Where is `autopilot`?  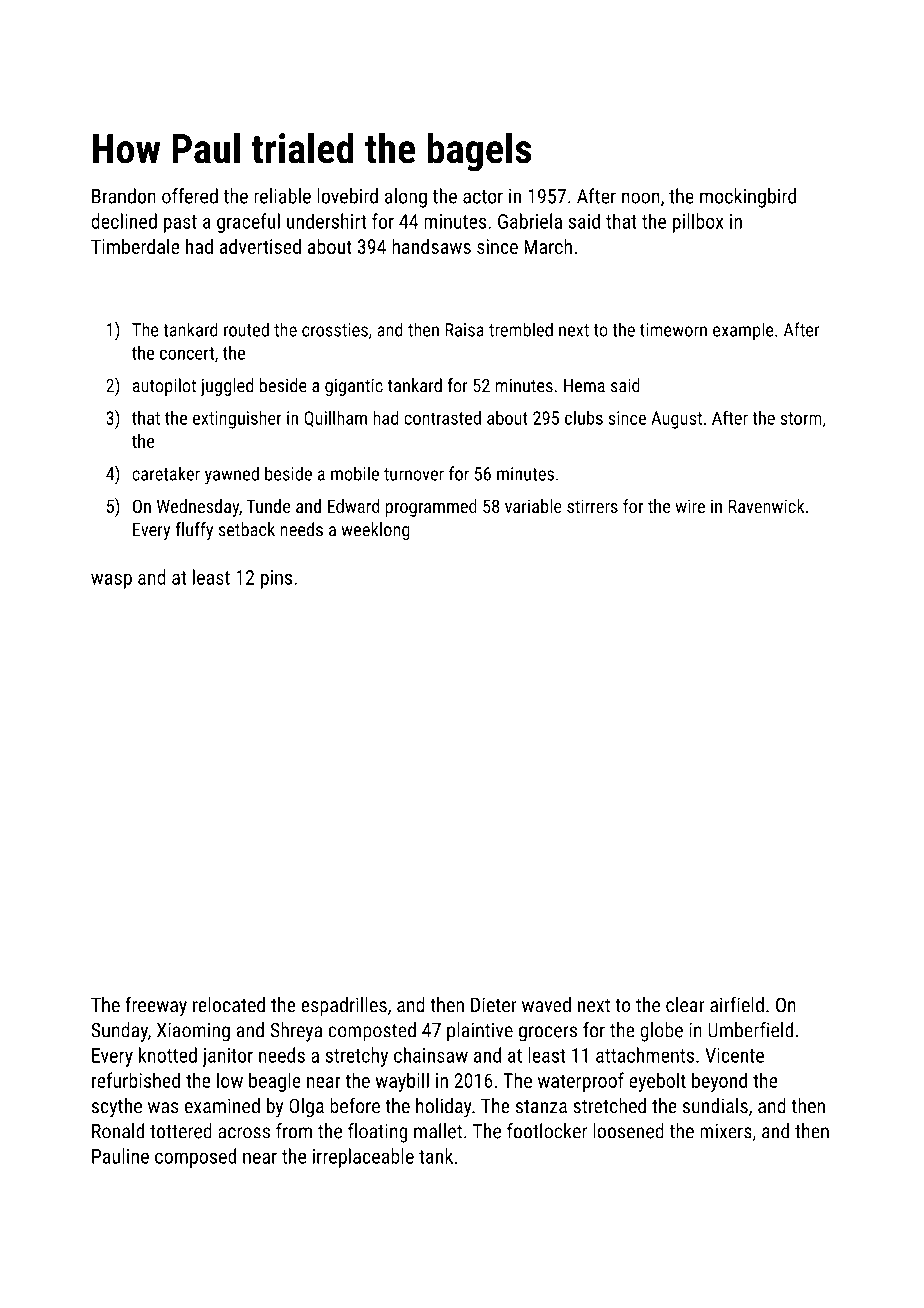
autopilot is located at coordinates (164, 387).
